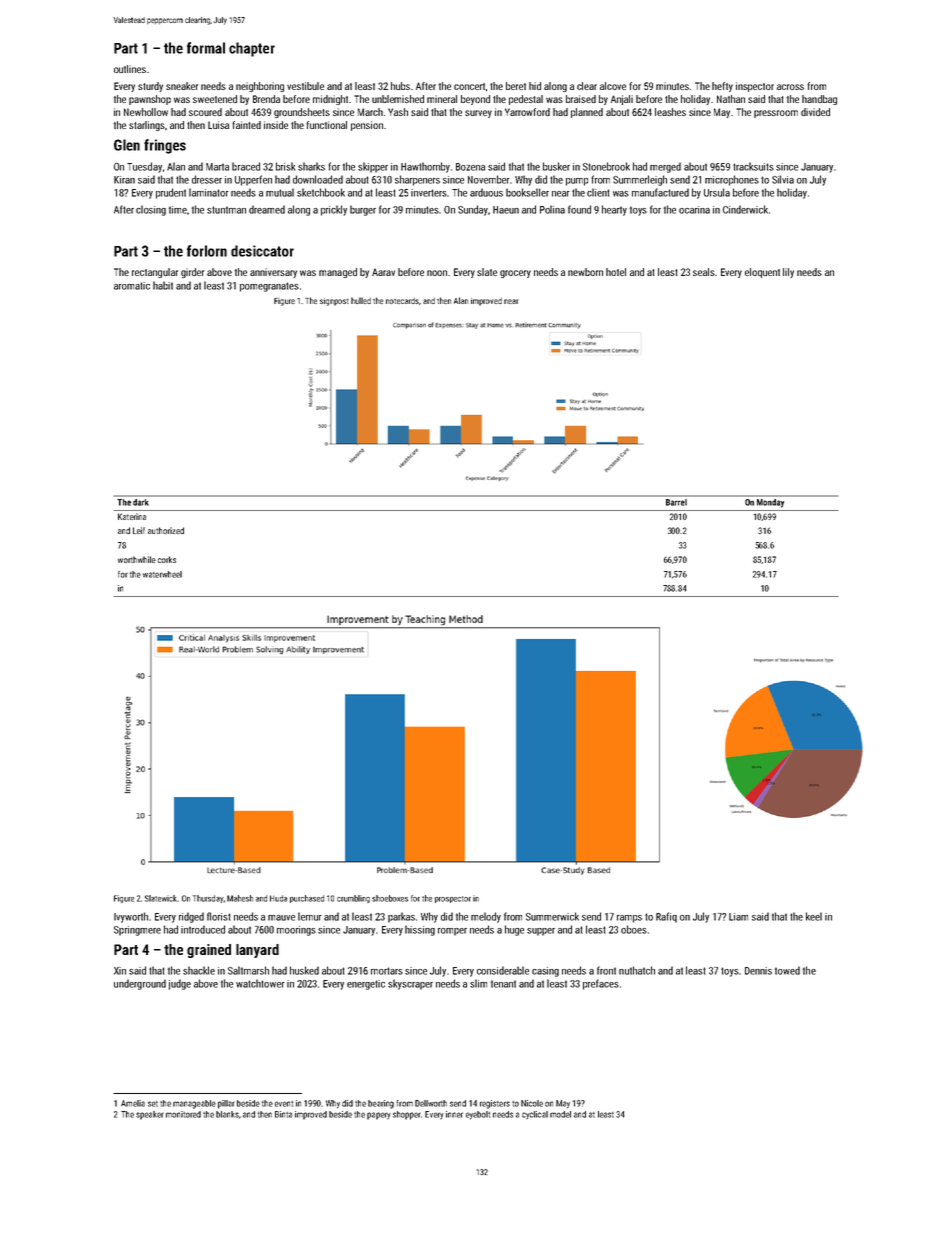 This document has height=1233, width=952. I want to click on worthwhile, so click(137, 559).
